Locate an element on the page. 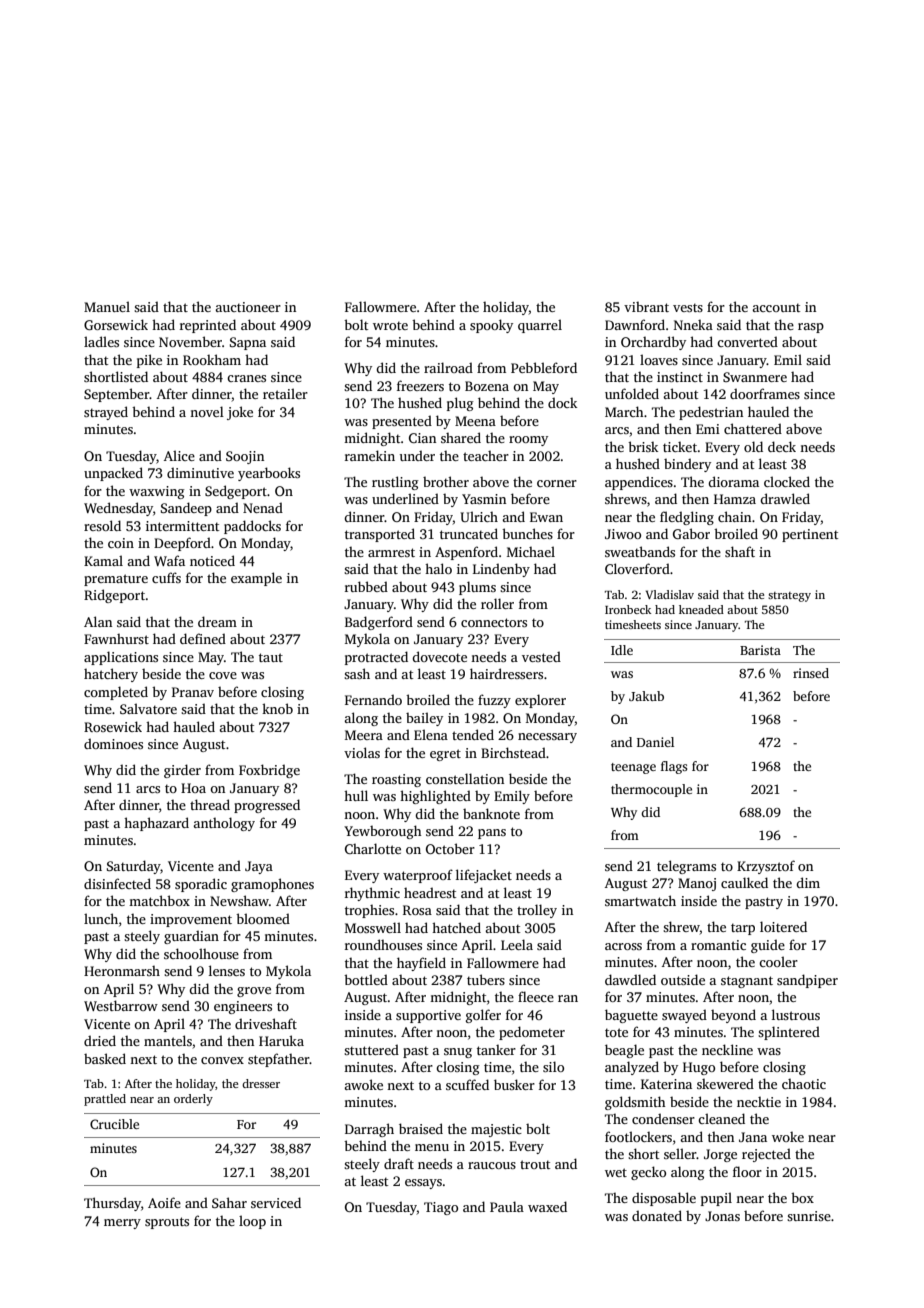 This page has height=1308, width=924. Soojin is located at coordinates (245, 457).
